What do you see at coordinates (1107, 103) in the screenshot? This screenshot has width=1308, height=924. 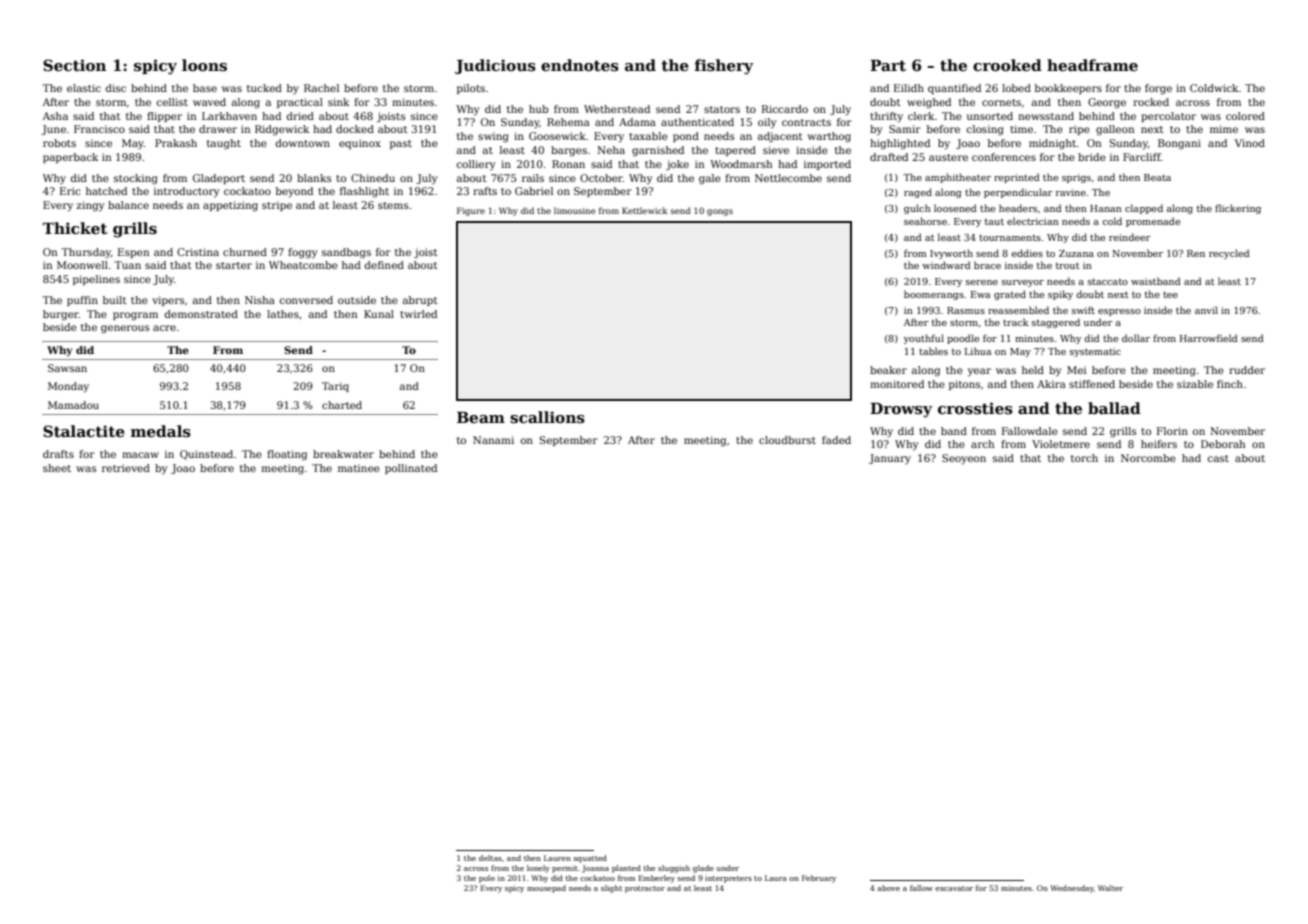 I see `George` at bounding box center [1107, 103].
